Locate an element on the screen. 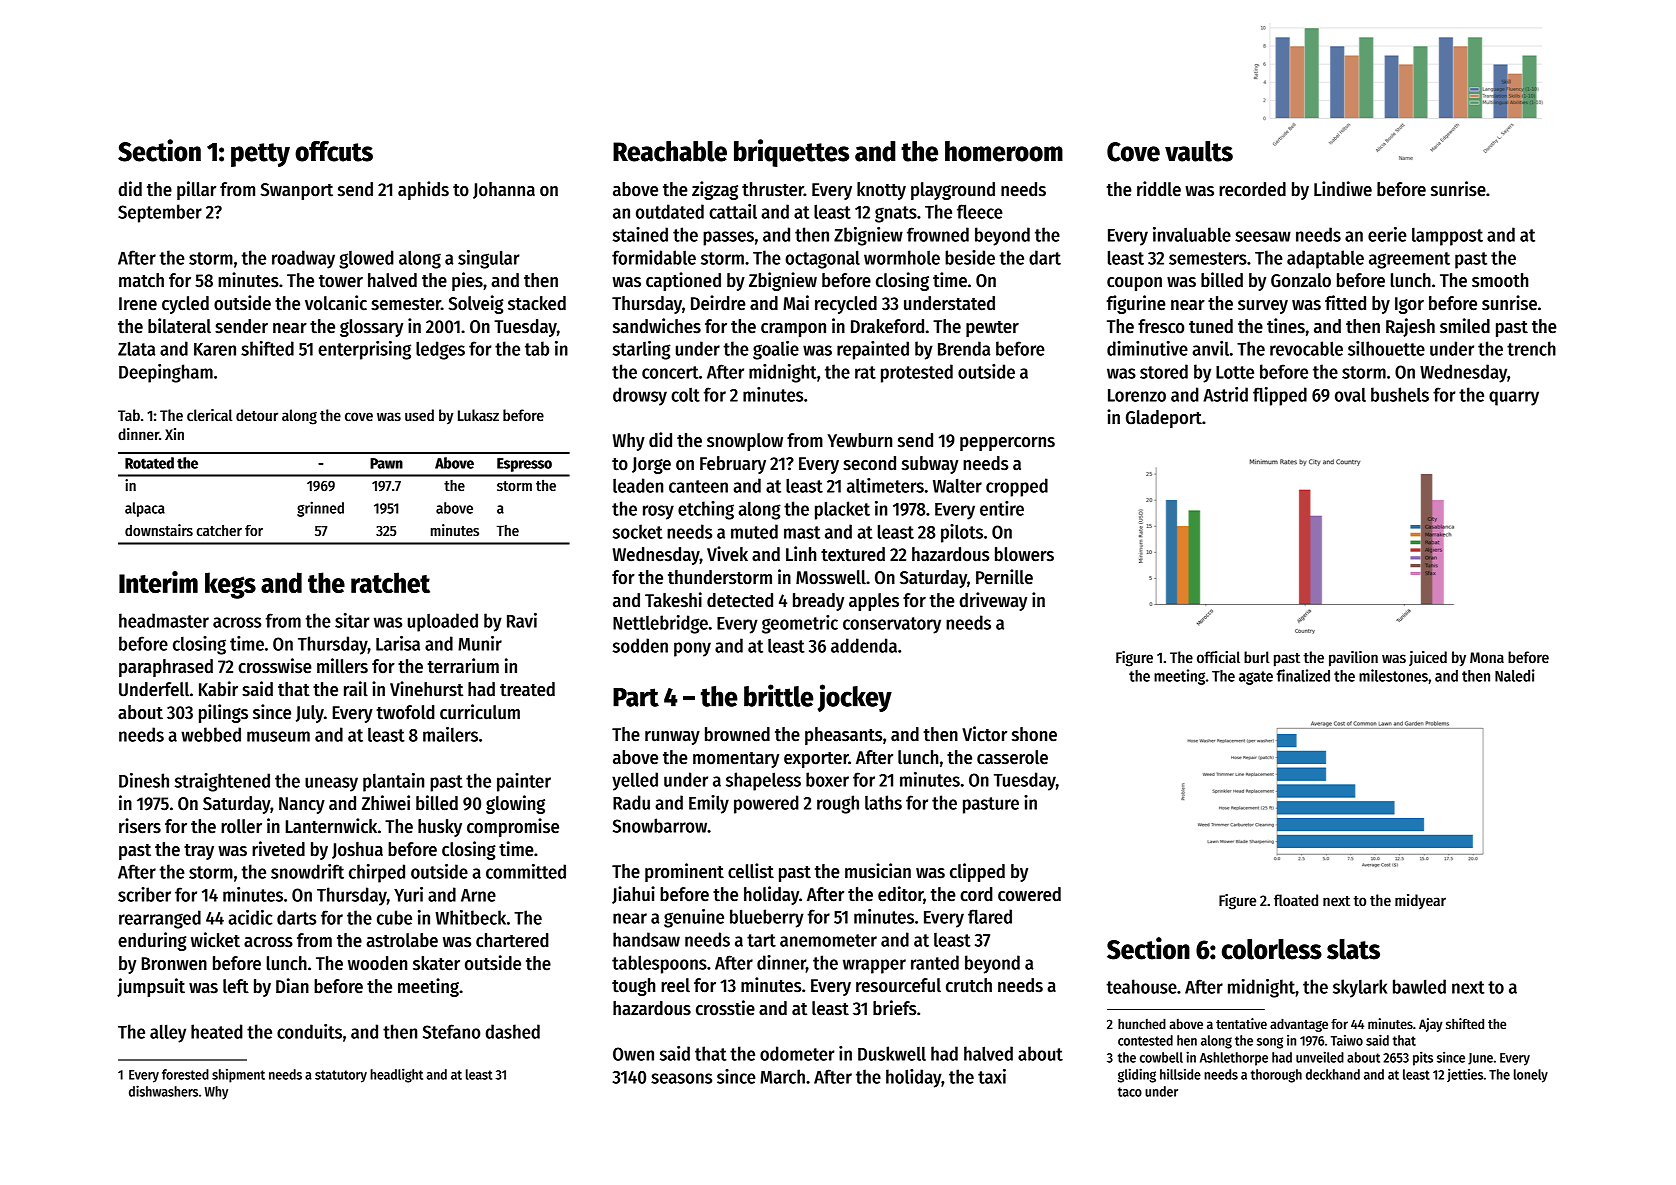  second is located at coordinates (869, 463).
